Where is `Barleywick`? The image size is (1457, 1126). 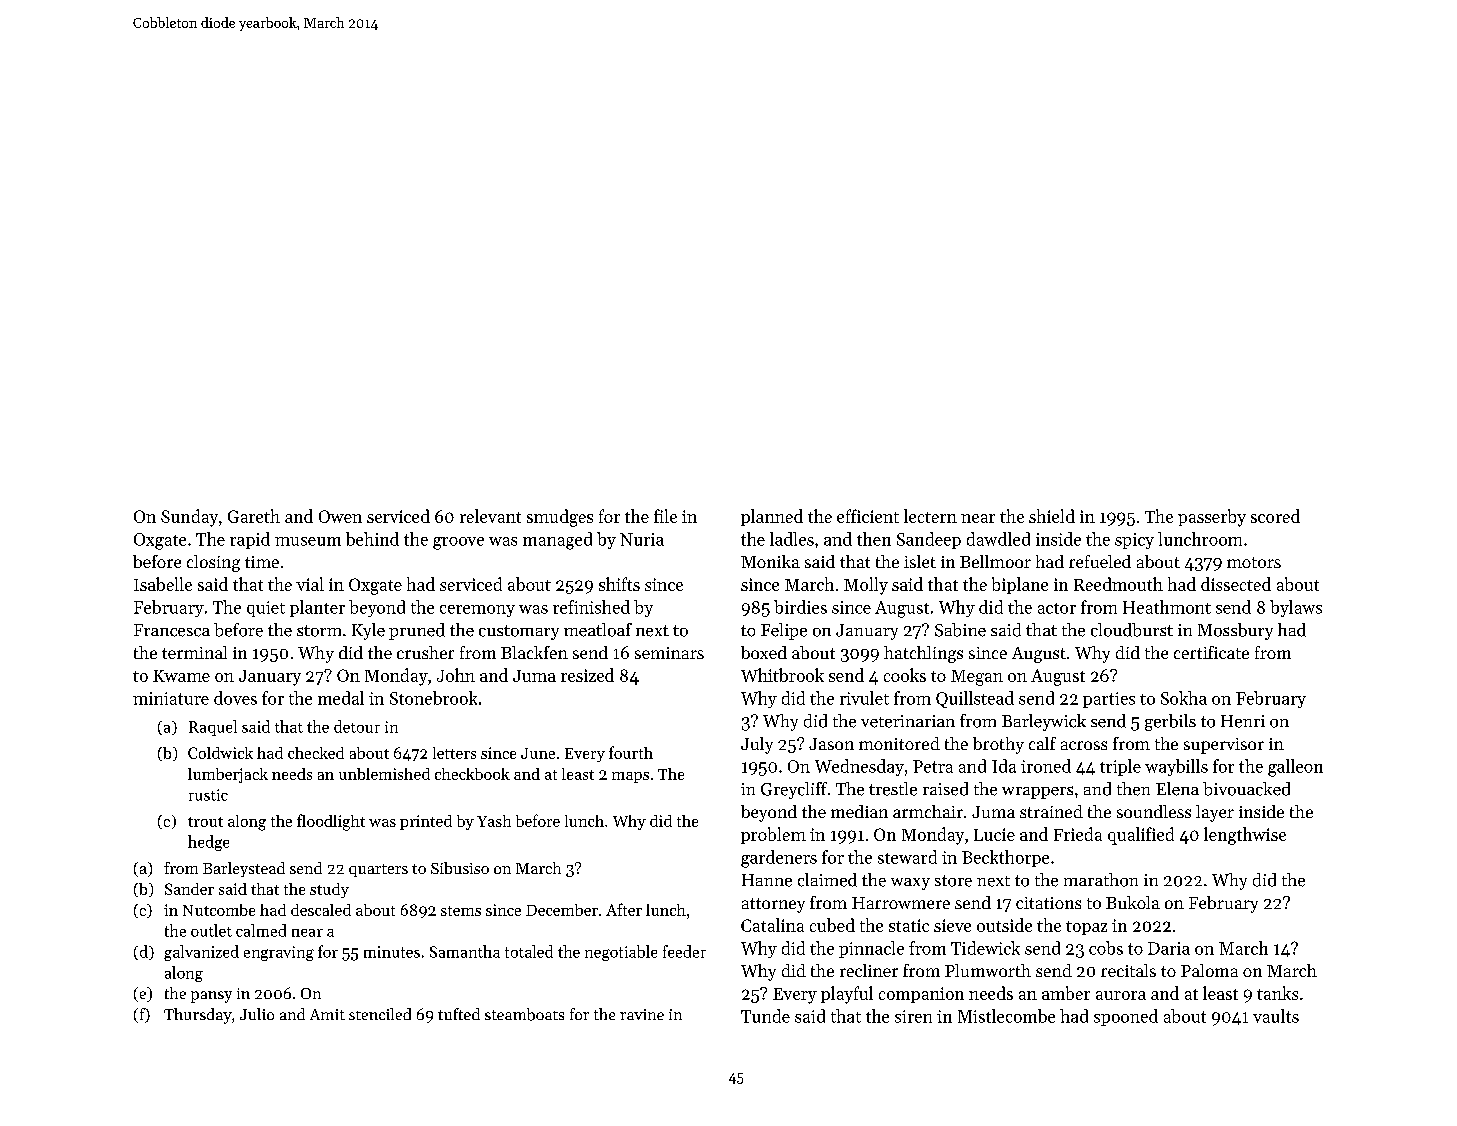
Barleywick is located at coordinates (1044, 722).
